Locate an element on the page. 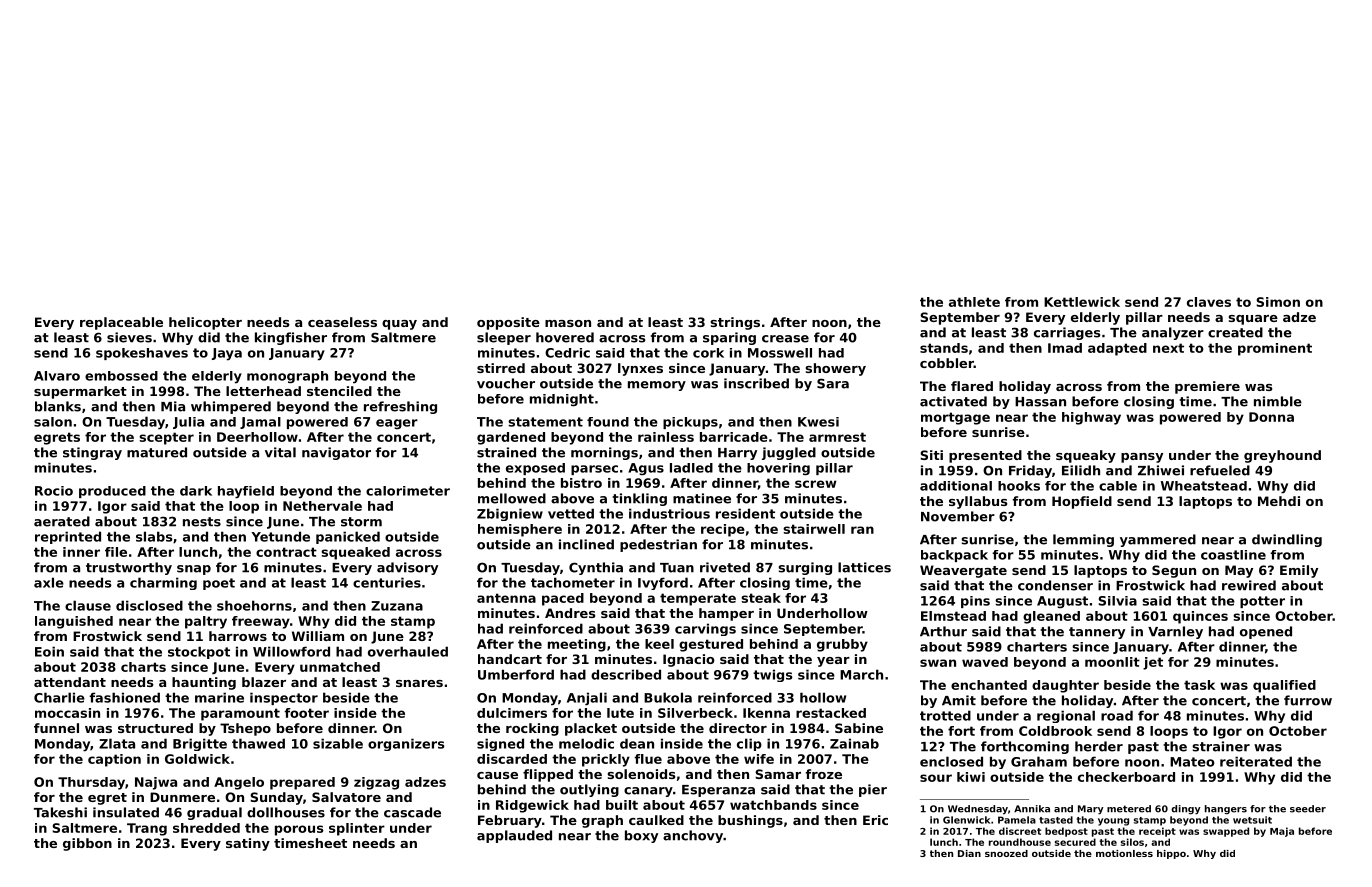  insulated is located at coordinates (126, 812).
